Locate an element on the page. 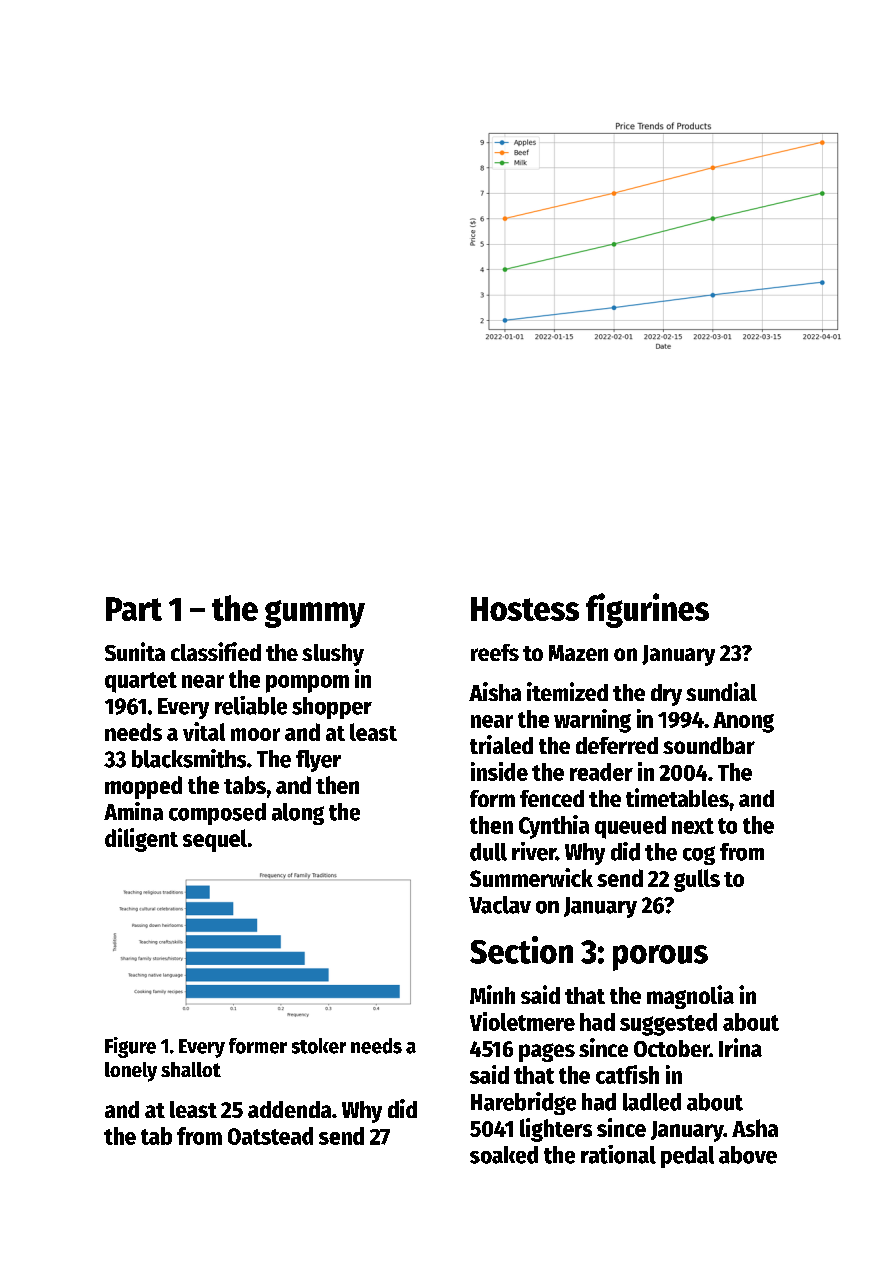 This image has width=893, height=1267. gummy is located at coordinates (315, 614).
